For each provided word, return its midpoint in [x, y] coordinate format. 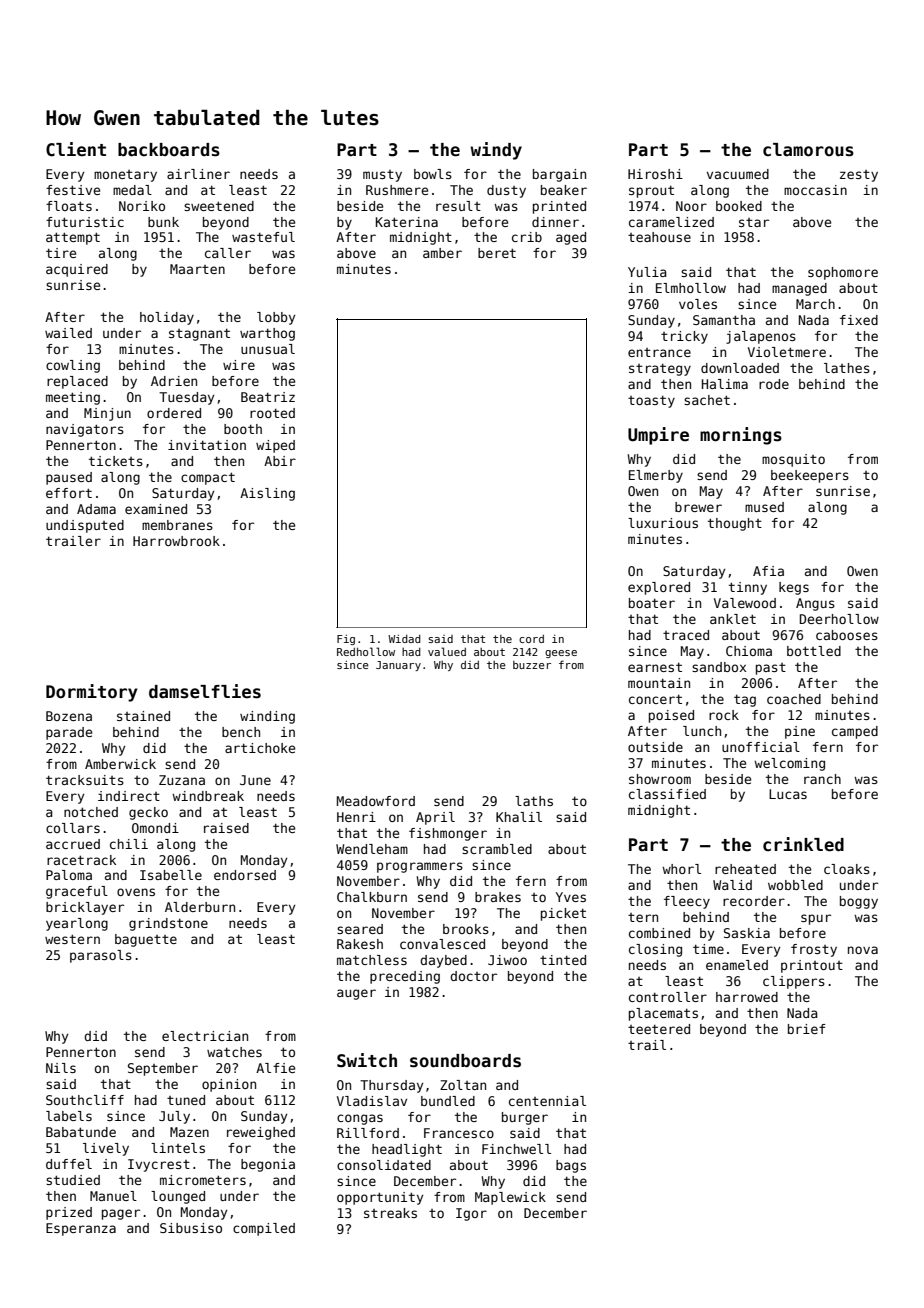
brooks [466, 929]
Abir [280, 461]
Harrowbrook [176, 541]
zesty [859, 176]
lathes [847, 368]
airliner [198, 174]
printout [812, 966]
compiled [264, 1229]
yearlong [77, 924]
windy [496, 151]
